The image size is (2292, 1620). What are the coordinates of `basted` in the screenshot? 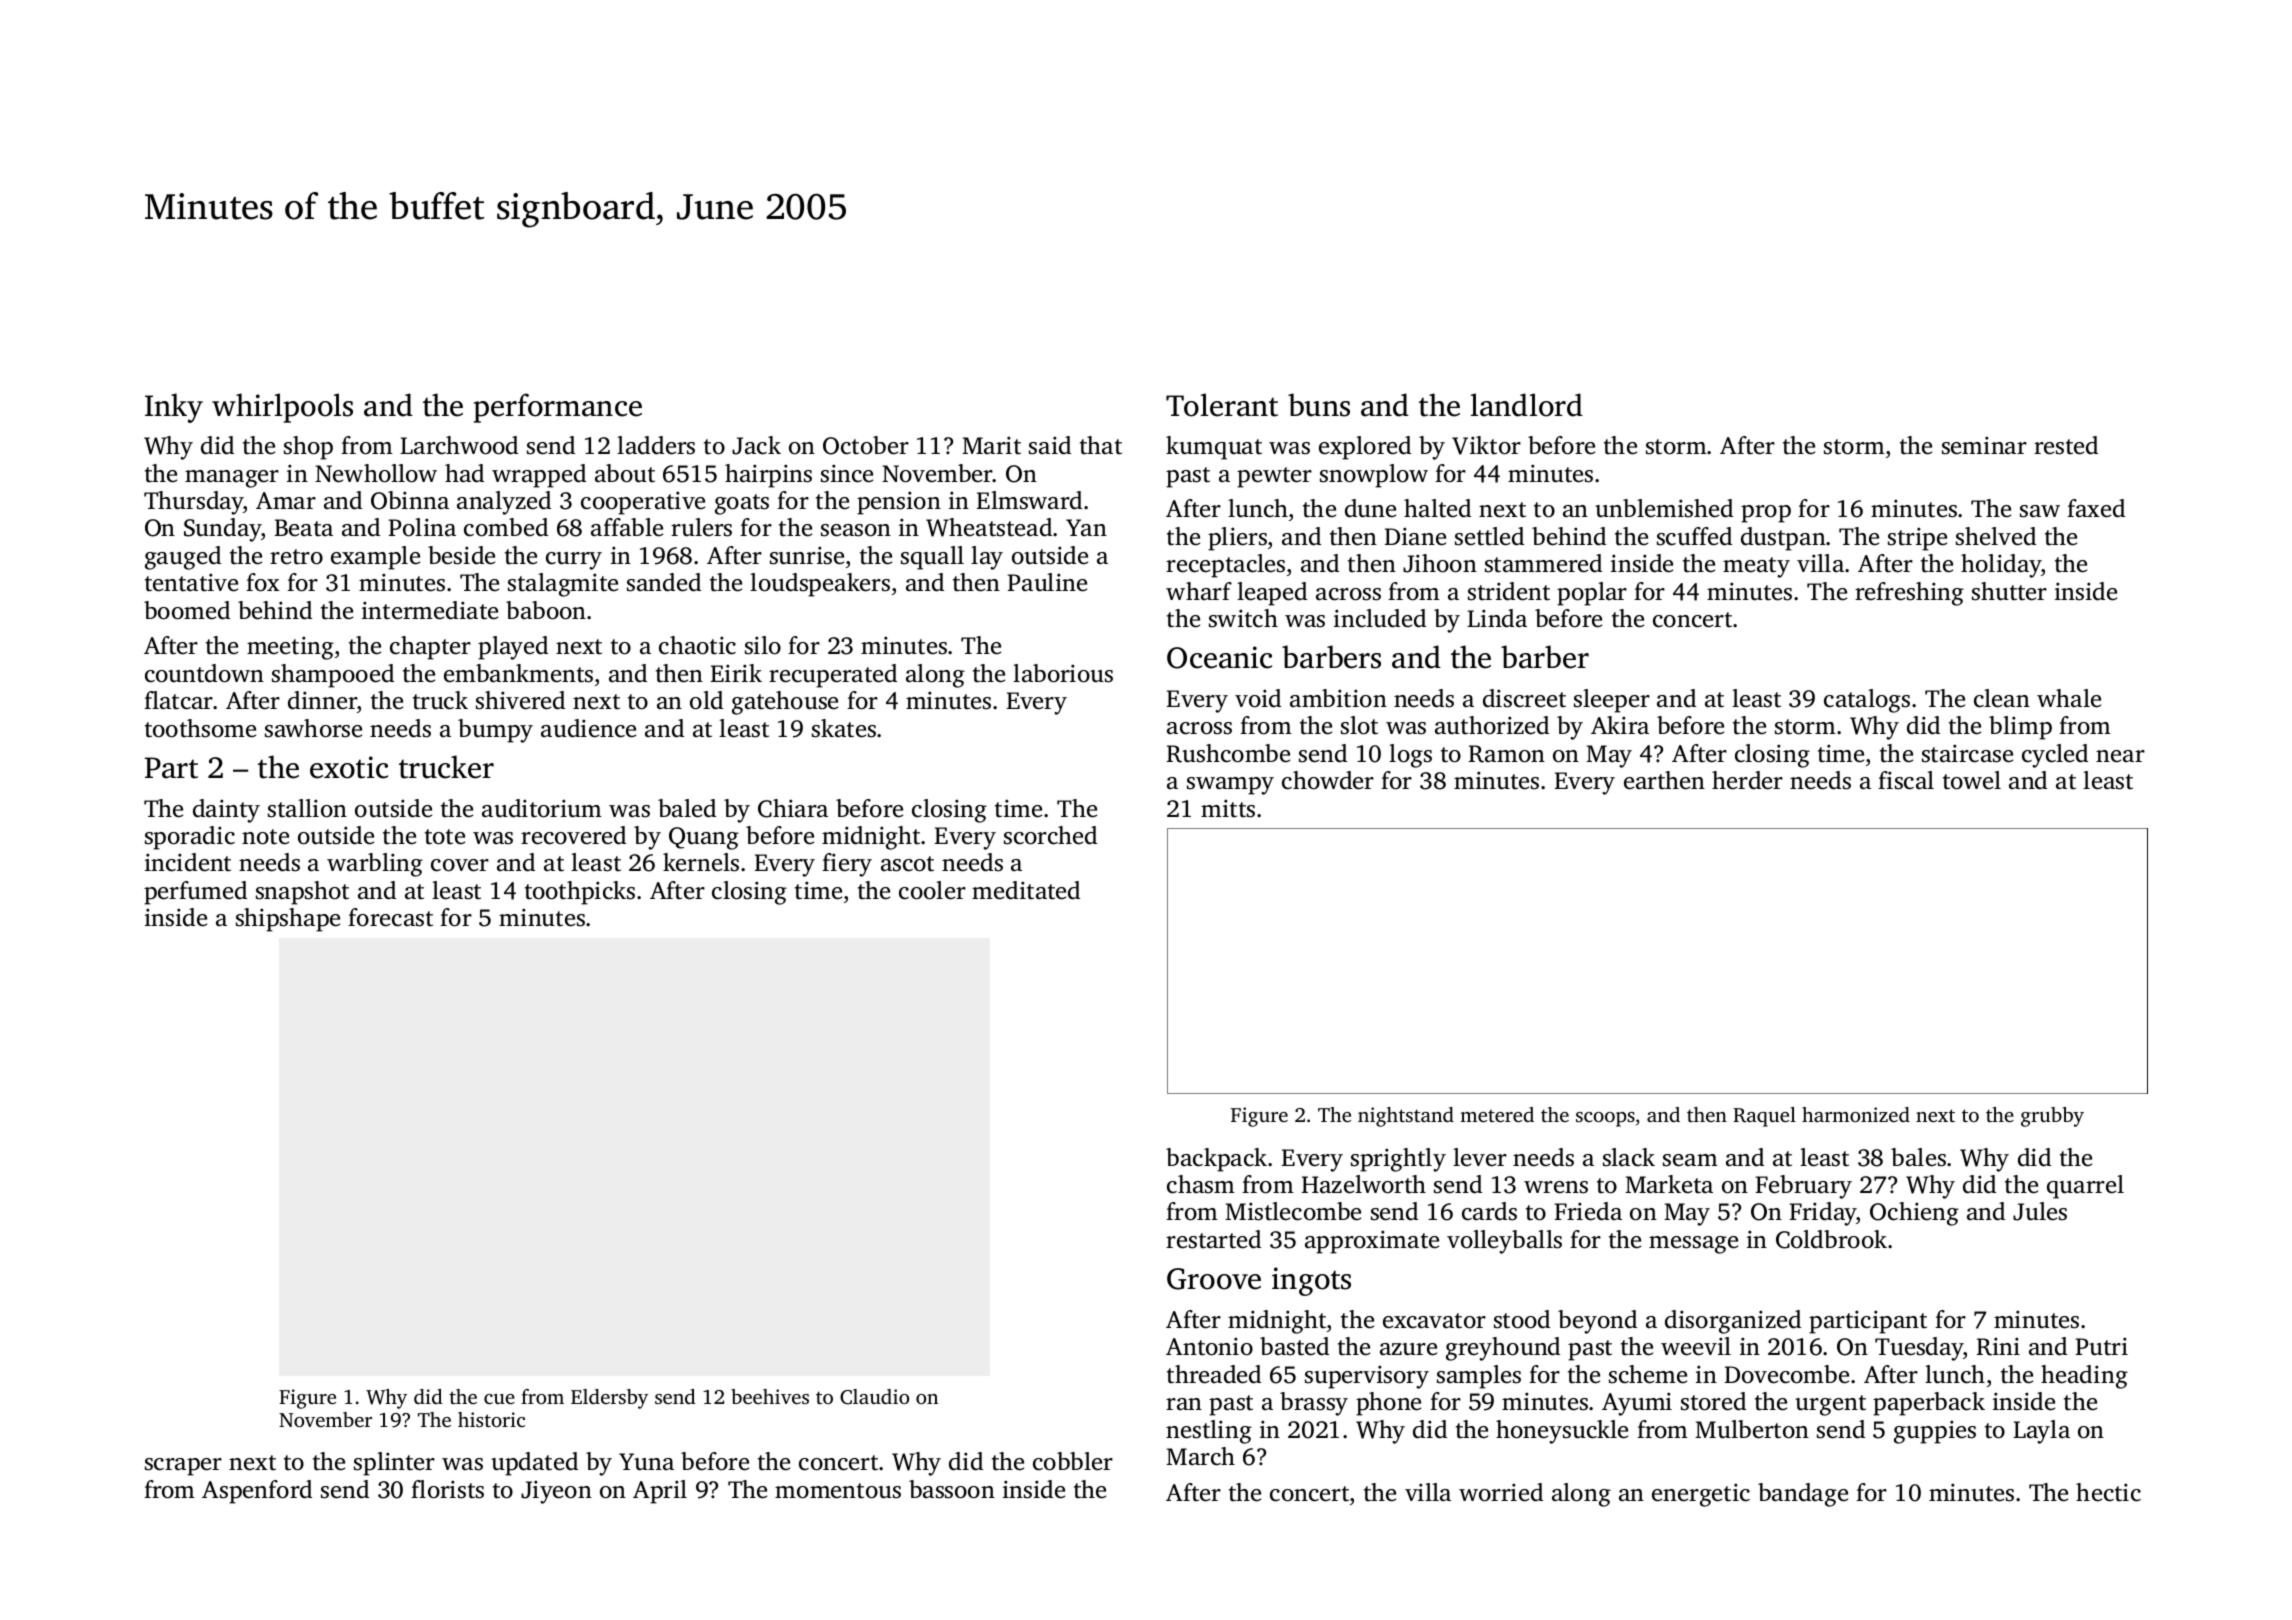 It's located at (1294, 1346).
